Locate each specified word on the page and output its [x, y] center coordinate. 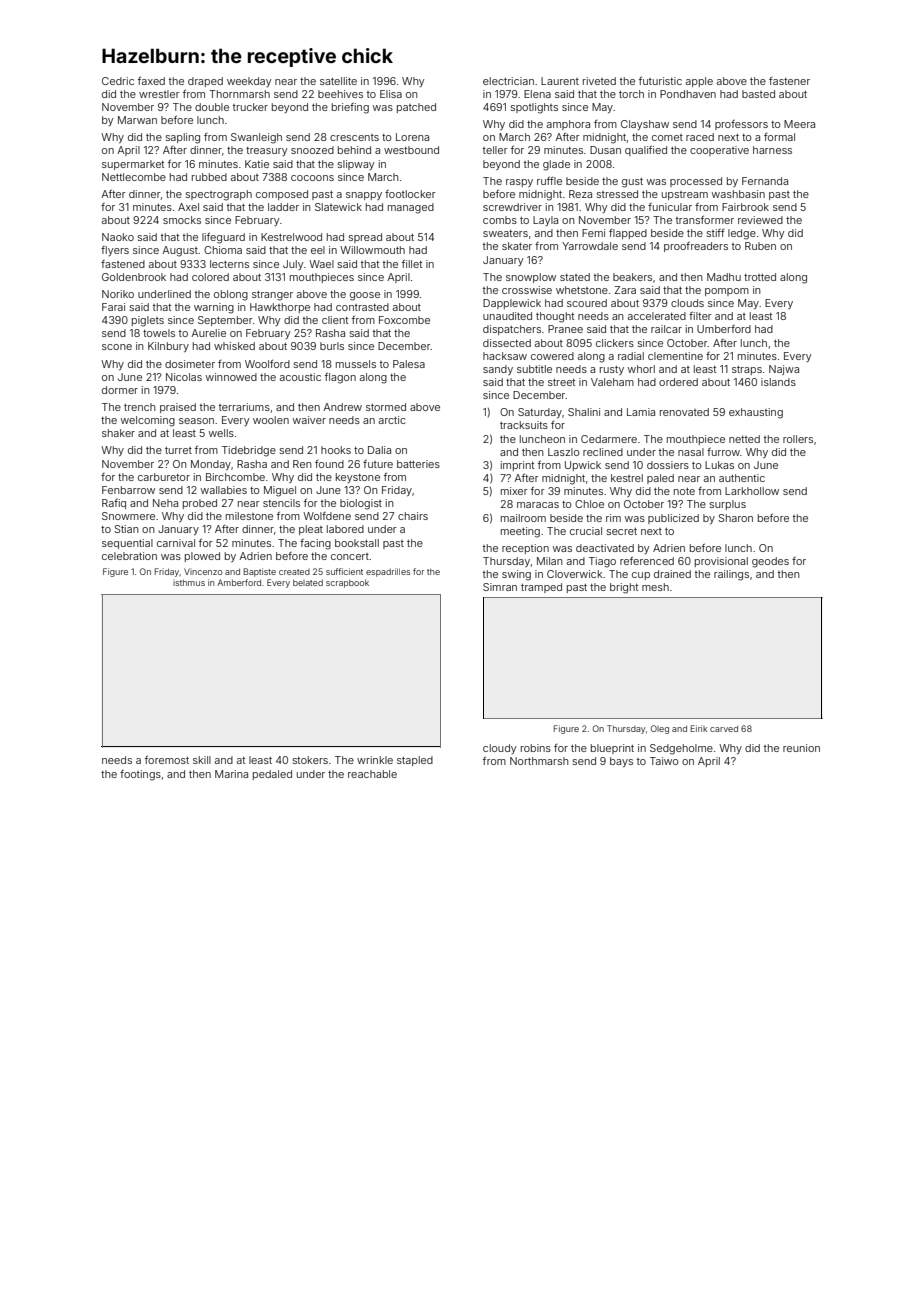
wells [221, 433]
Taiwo [664, 761]
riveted [599, 81]
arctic [392, 420]
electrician [508, 81]
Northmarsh [539, 761]
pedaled [272, 775]
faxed [151, 81]
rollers [798, 439]
